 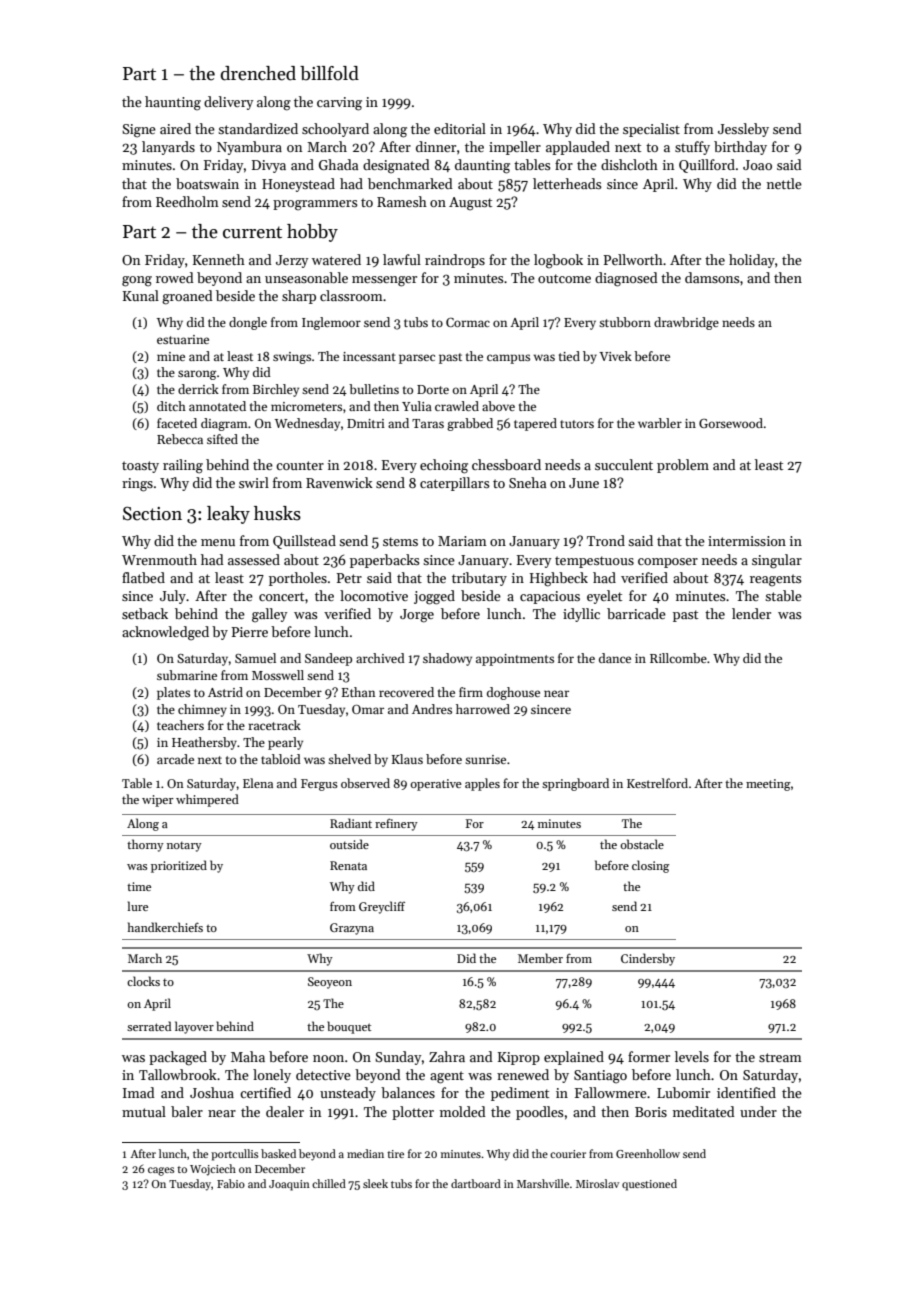 I want to click on lender, so click(x=751, y=613).
